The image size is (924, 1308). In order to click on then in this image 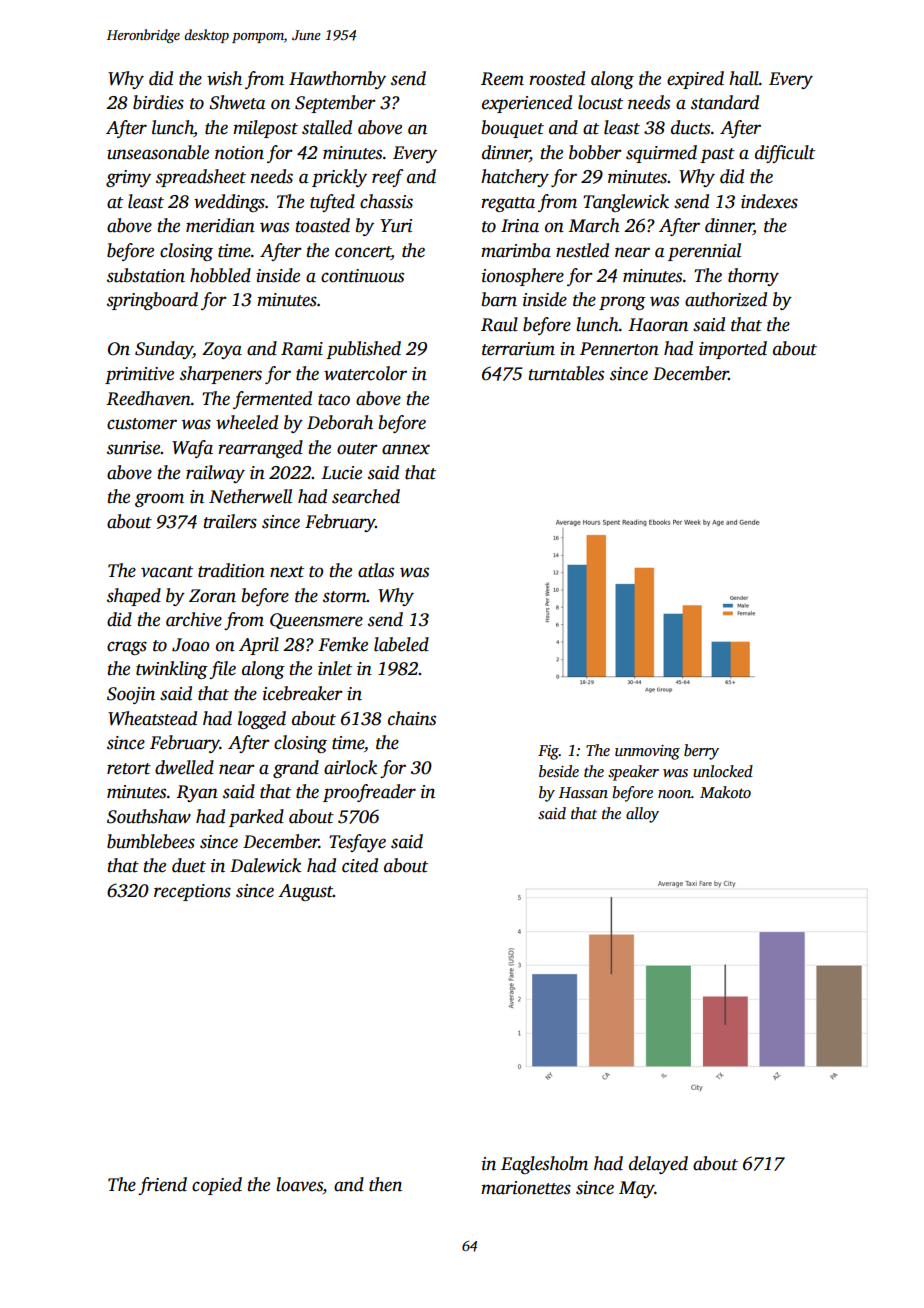, I will do `click(385, 1184)`.
